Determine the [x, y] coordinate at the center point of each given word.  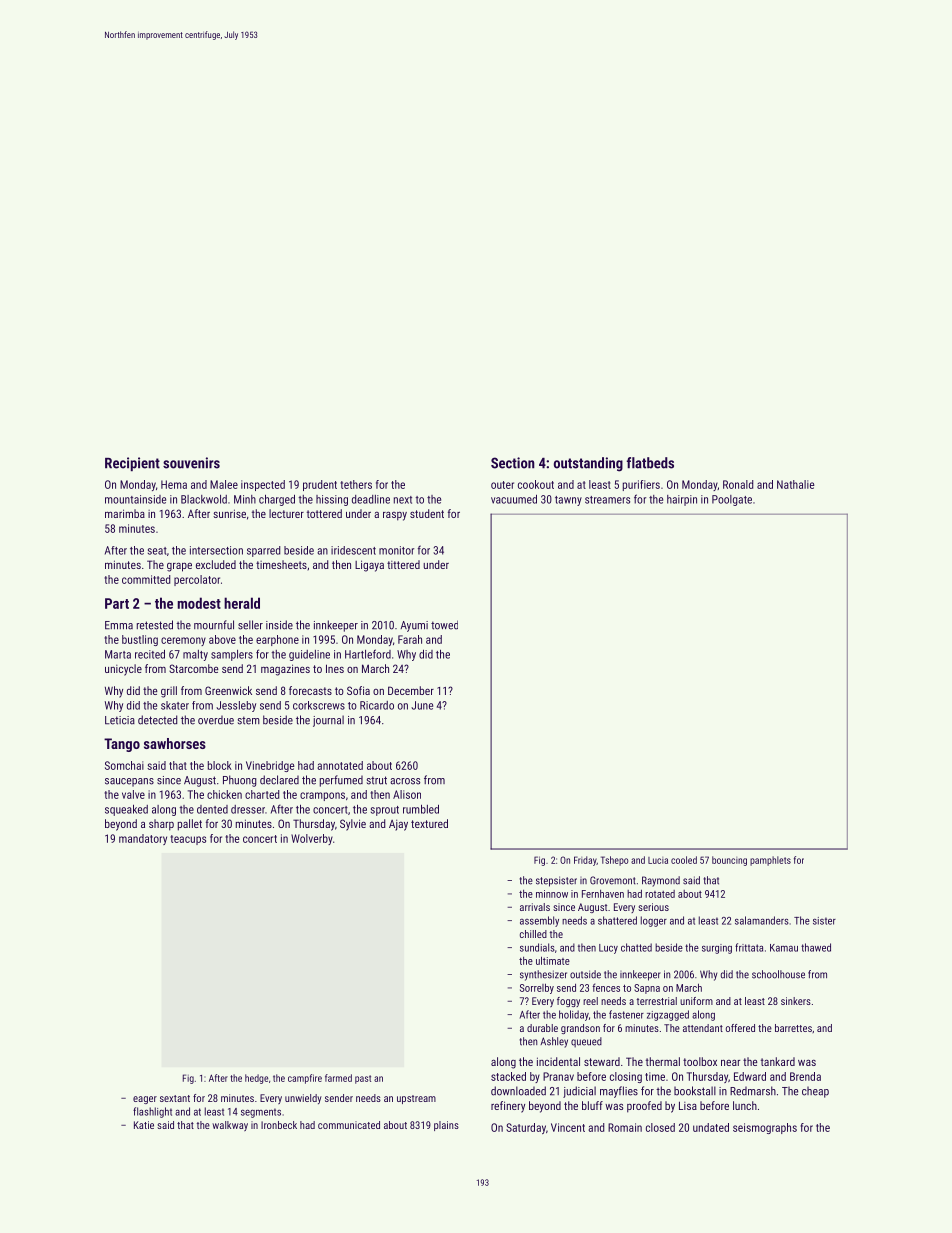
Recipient [132, 464]
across [405, 781]
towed [444, 625]
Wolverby [312, 839]
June [422, 705]
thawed [816, 947]
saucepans [129, 782]
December [411, 690]
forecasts [310, 690]
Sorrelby [537, 988]
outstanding [588, 464]
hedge [256, 1079]
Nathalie [796, 484]
